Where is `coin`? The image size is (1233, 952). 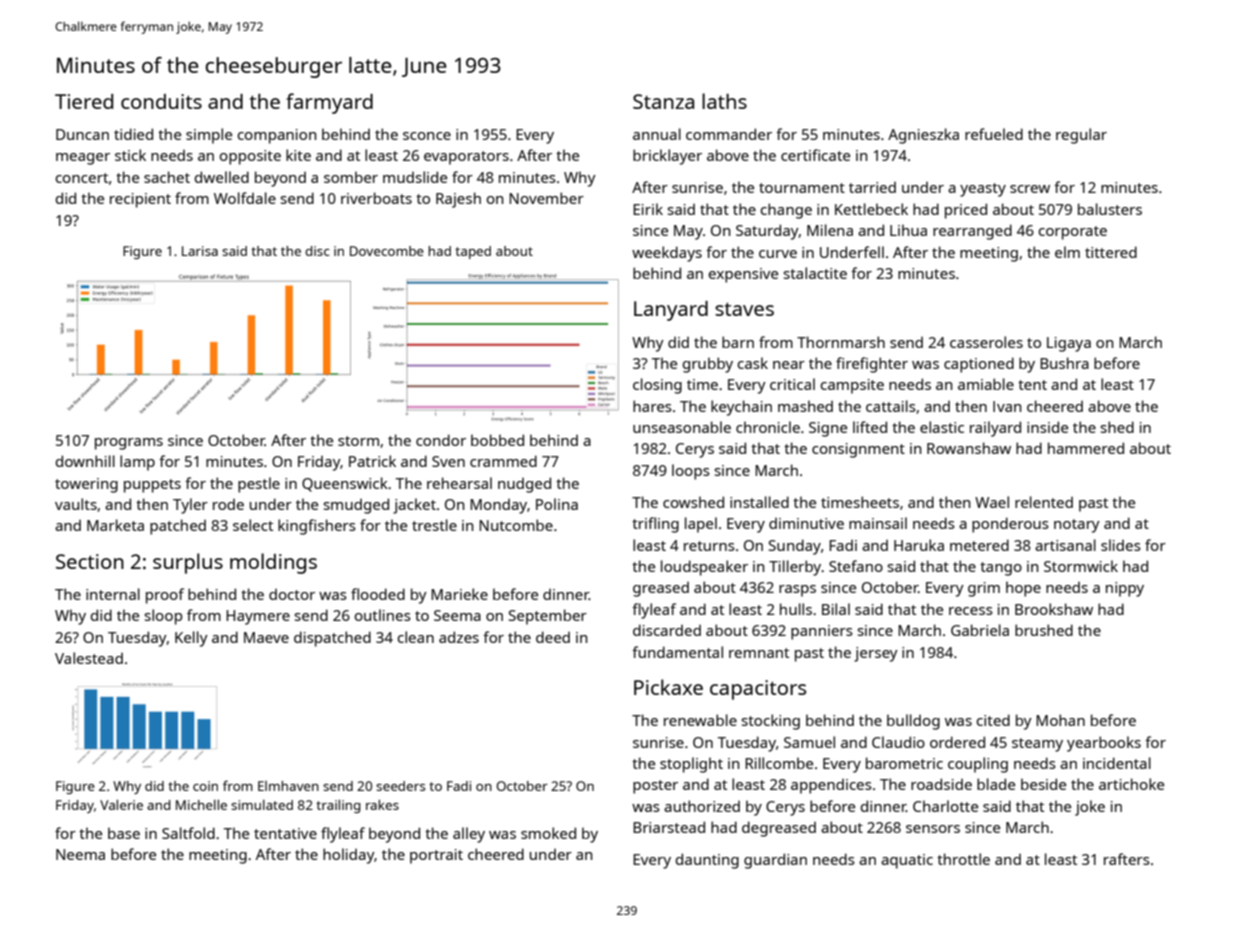 coin is located at coordinates (205, 786).
